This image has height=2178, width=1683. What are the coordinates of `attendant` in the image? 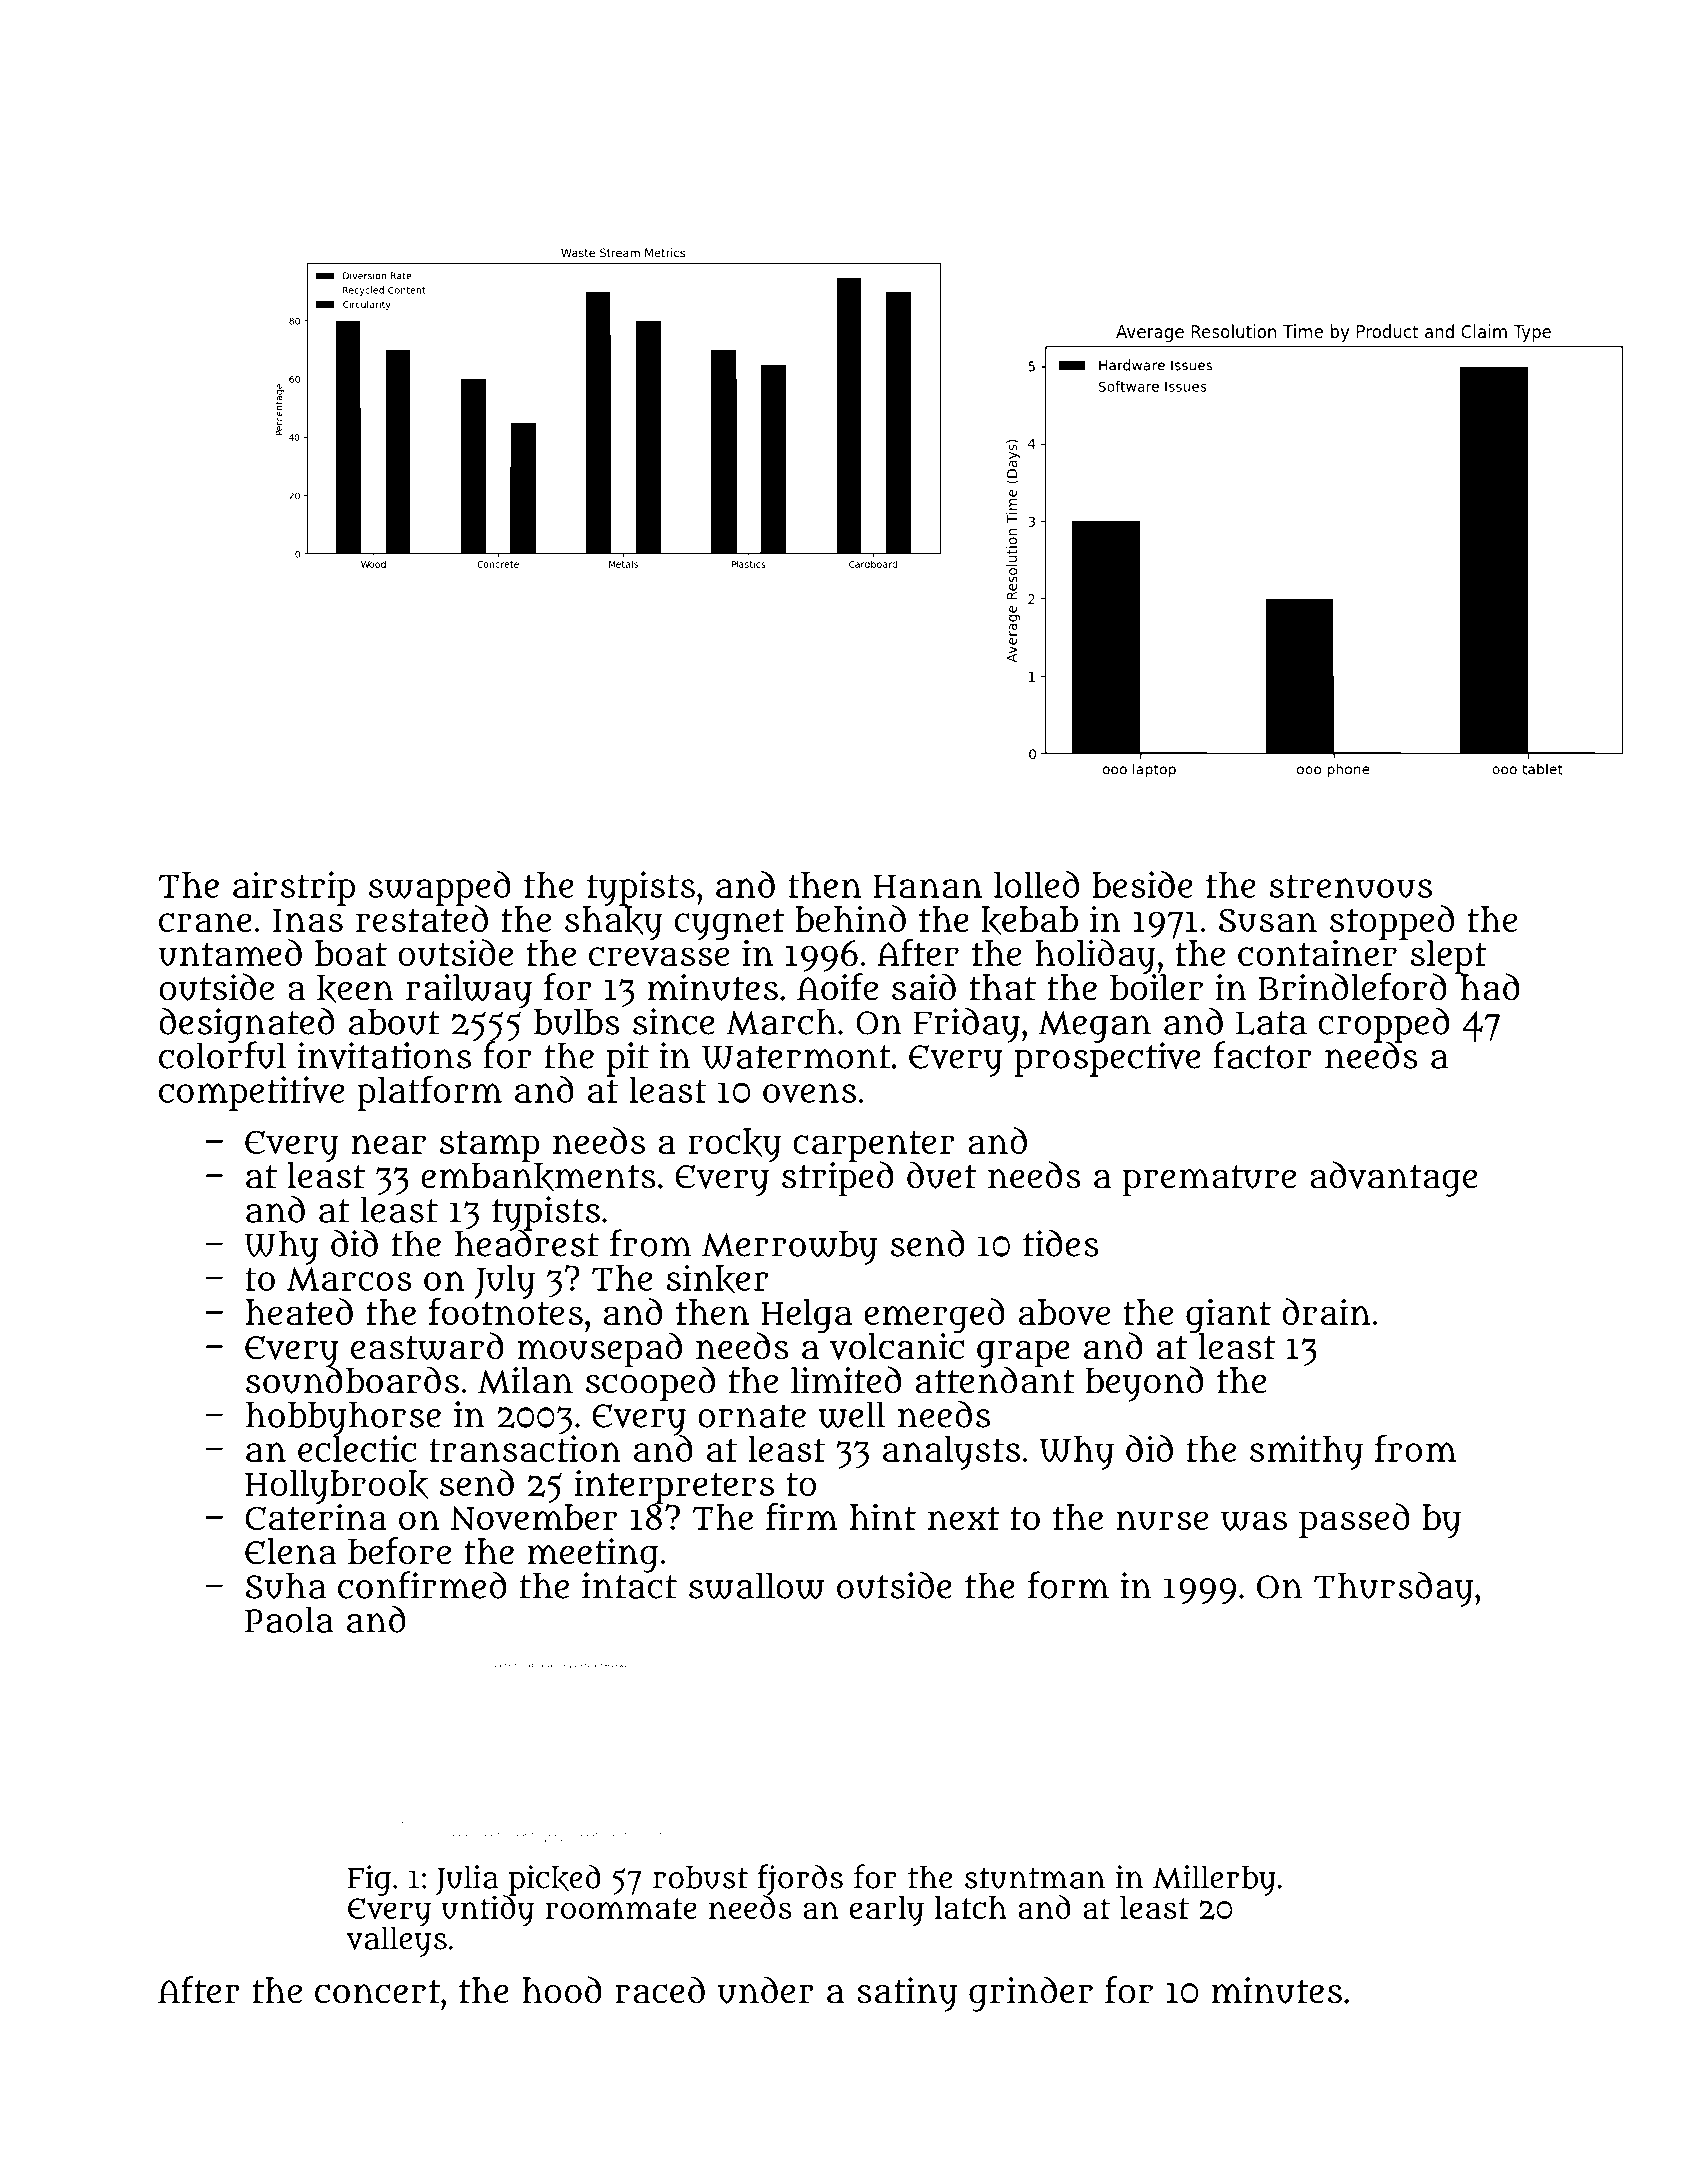 It's located at (995, 1380).
